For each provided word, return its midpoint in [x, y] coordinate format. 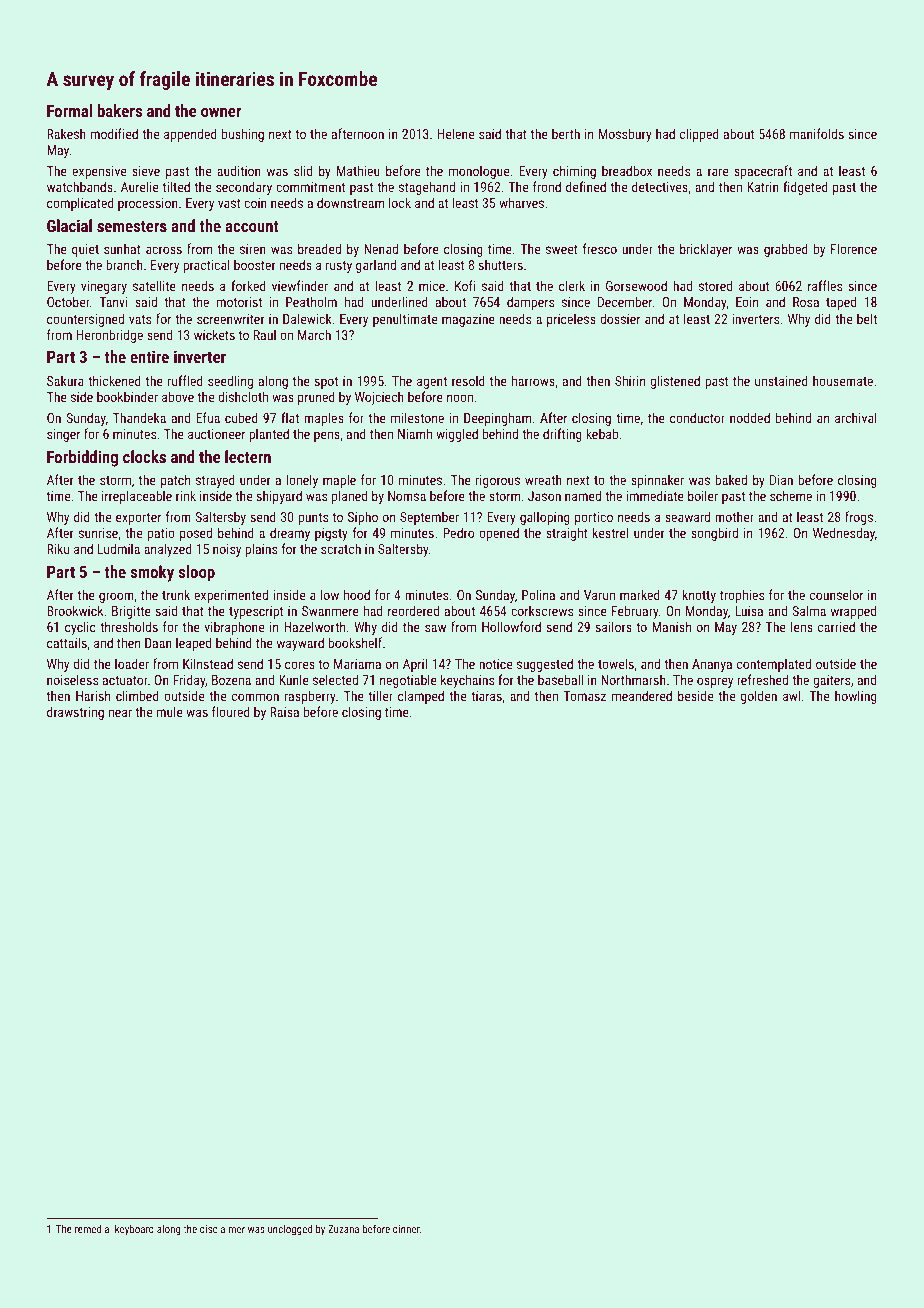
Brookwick [75, 610]
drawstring [75, 713]
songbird [714, 534]
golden [759, 697]
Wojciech [379, 398]
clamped [421, 697]
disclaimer [222, 1229]
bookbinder [127, 396]
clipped [699, 135]
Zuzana [343, 1229]
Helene [456, 133]
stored [715, 285]
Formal [69, 110]
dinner [406, 1229]
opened [499, 534]
